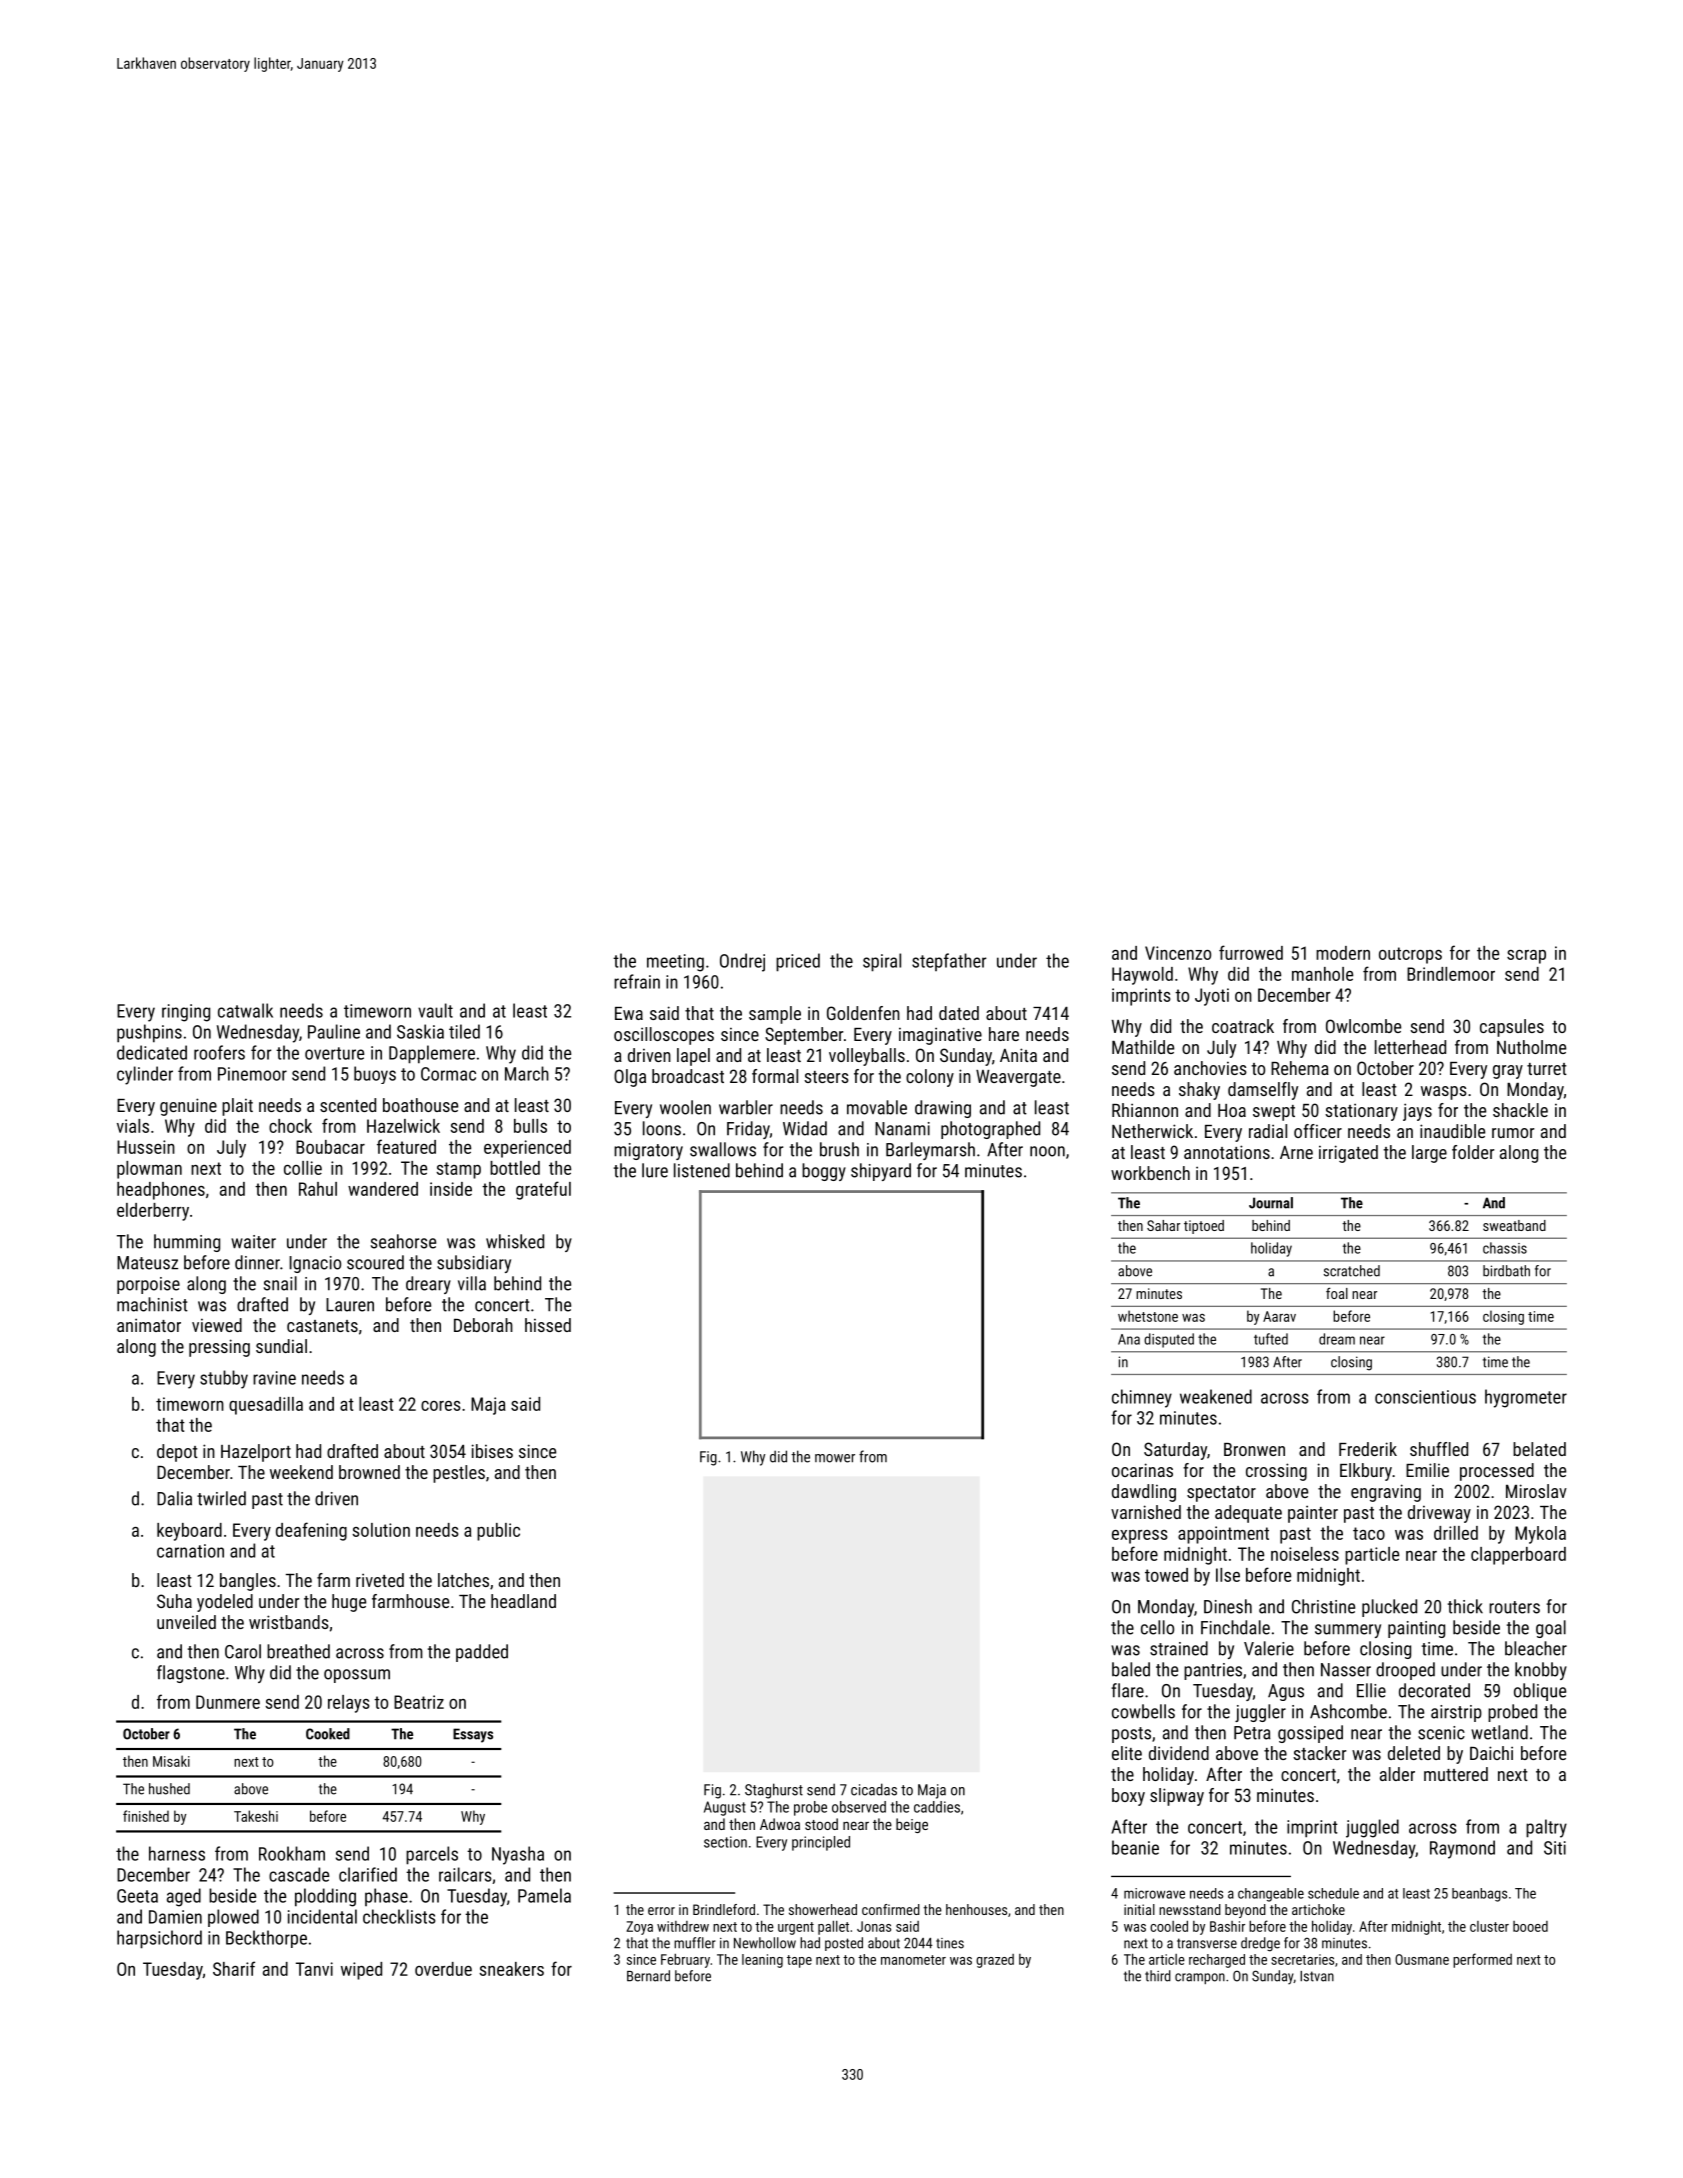 The width and height of the page is (1683, 2178). Describe the element at coordinates (145, 1075) in the page. I see `cylinder` at that location.
